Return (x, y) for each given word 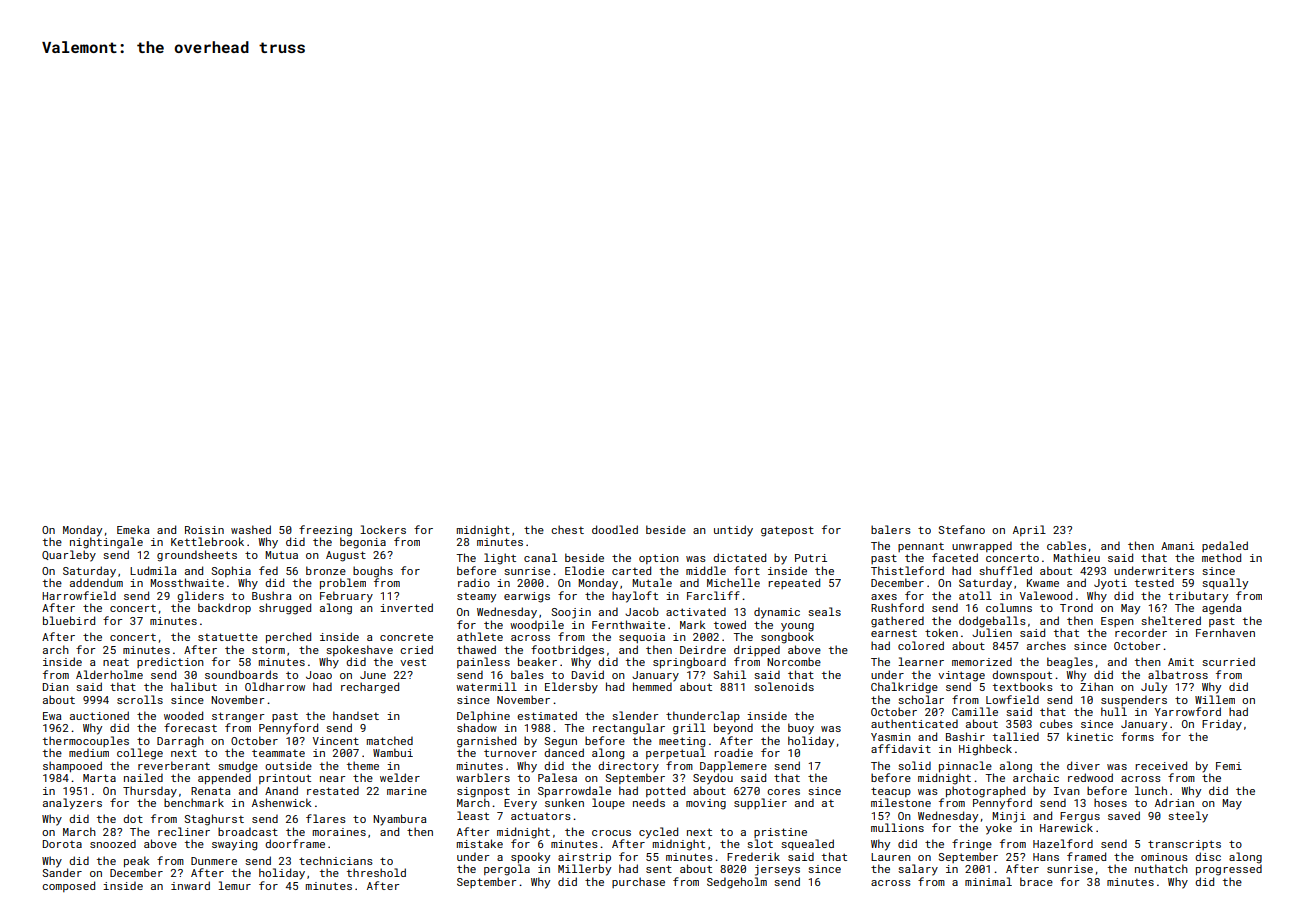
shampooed (72, 766)
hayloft (635, 597)
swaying (234, 845)
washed (251, 529)
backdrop (224, 608)
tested (1154, 582)
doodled (615, 529)
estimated (547, 715)
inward (190, 885)
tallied (1016, 736)
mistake (480, 843)
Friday (1222, 725)
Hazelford (1063, 843)
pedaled (1225, 546)
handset (356, 715)
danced (564, 752)
